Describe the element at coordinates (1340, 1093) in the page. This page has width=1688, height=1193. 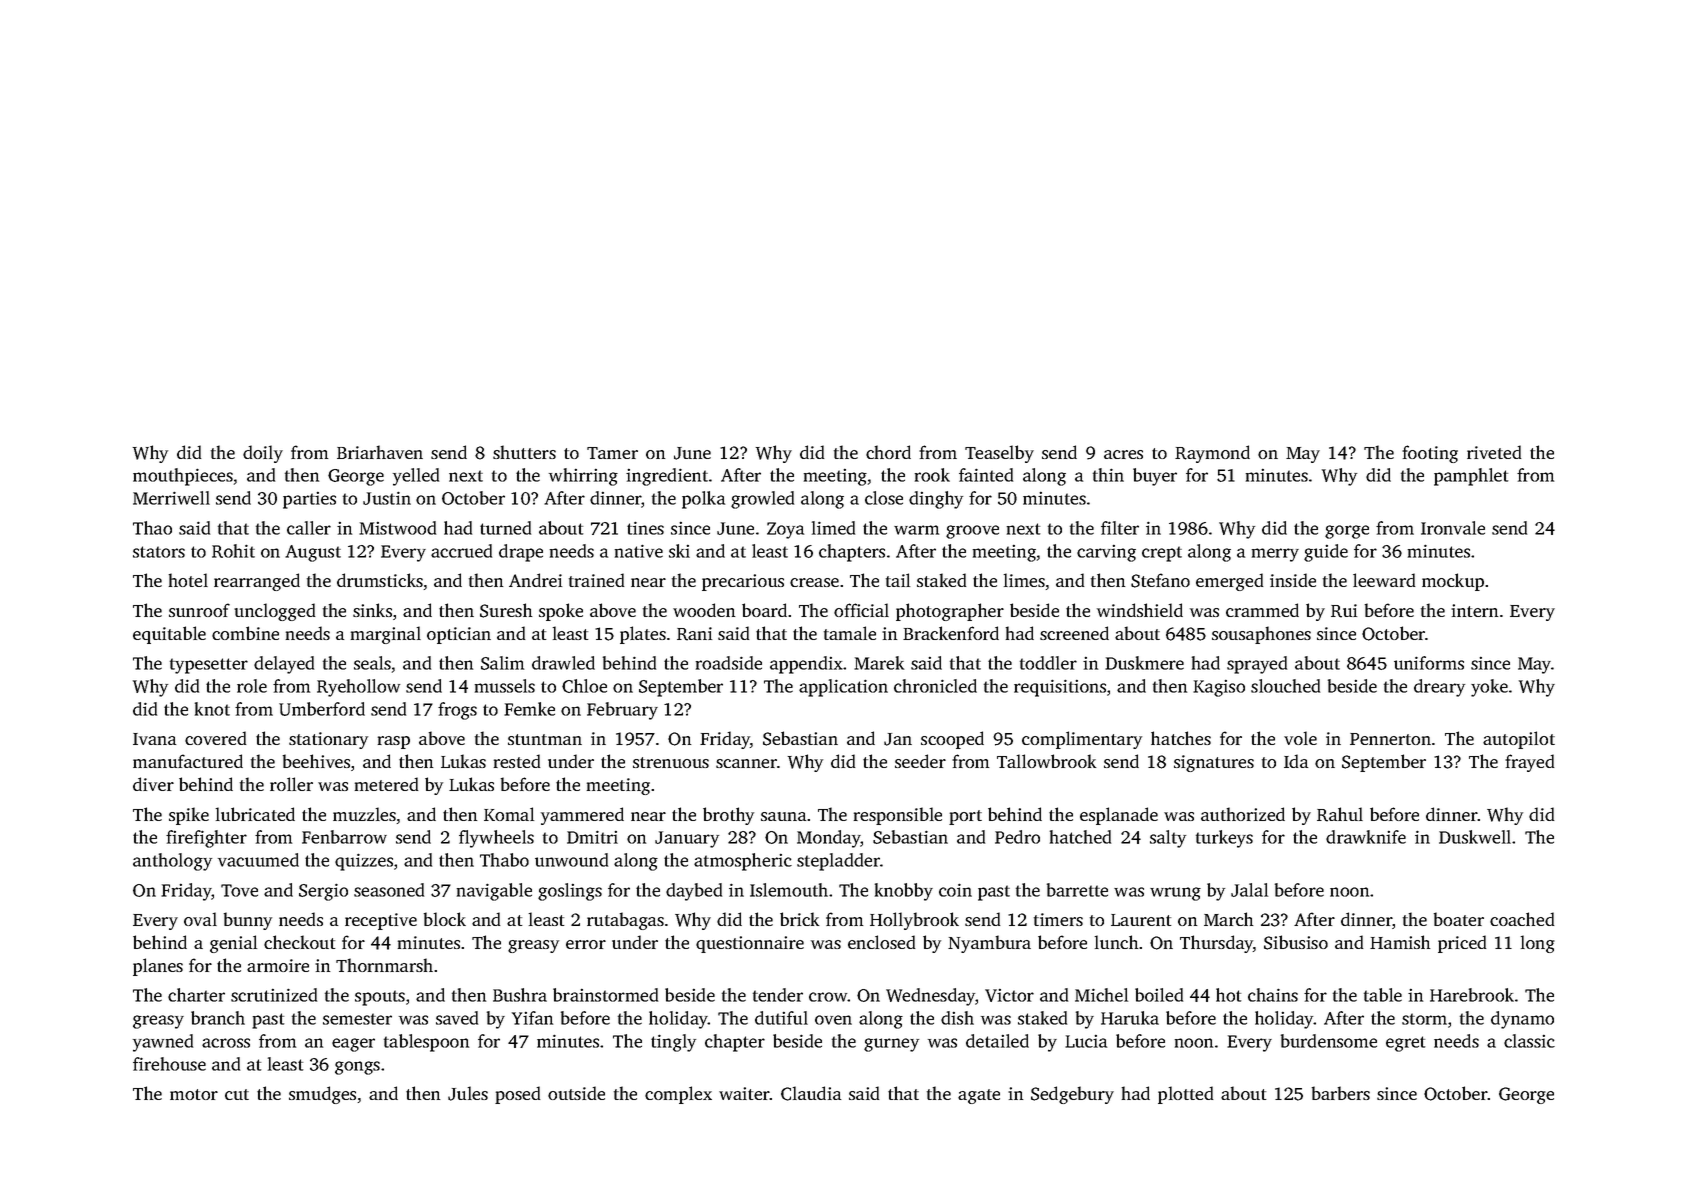
I see `barbers` at that location.
